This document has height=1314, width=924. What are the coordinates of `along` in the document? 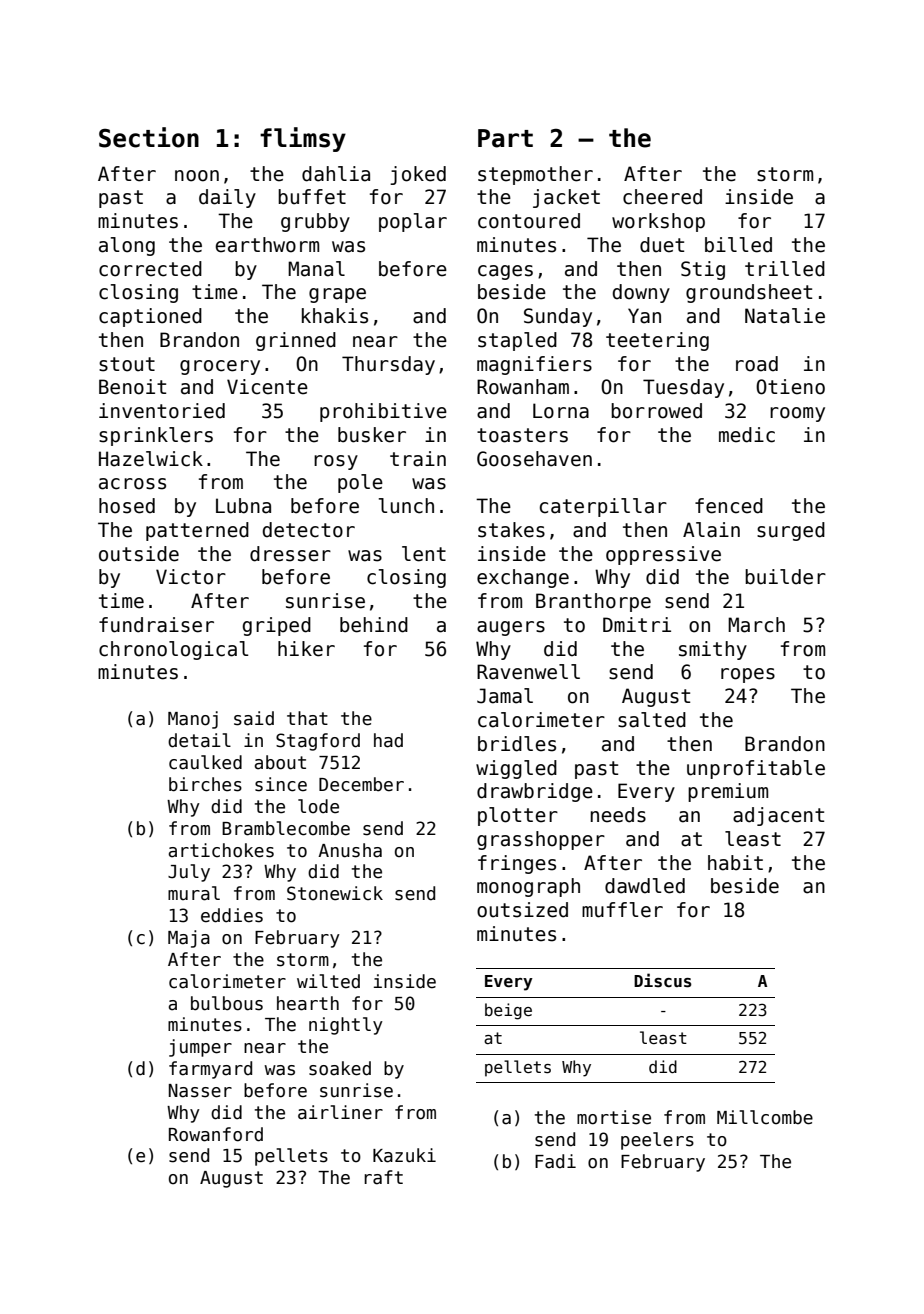 It's located at (127, 246).
